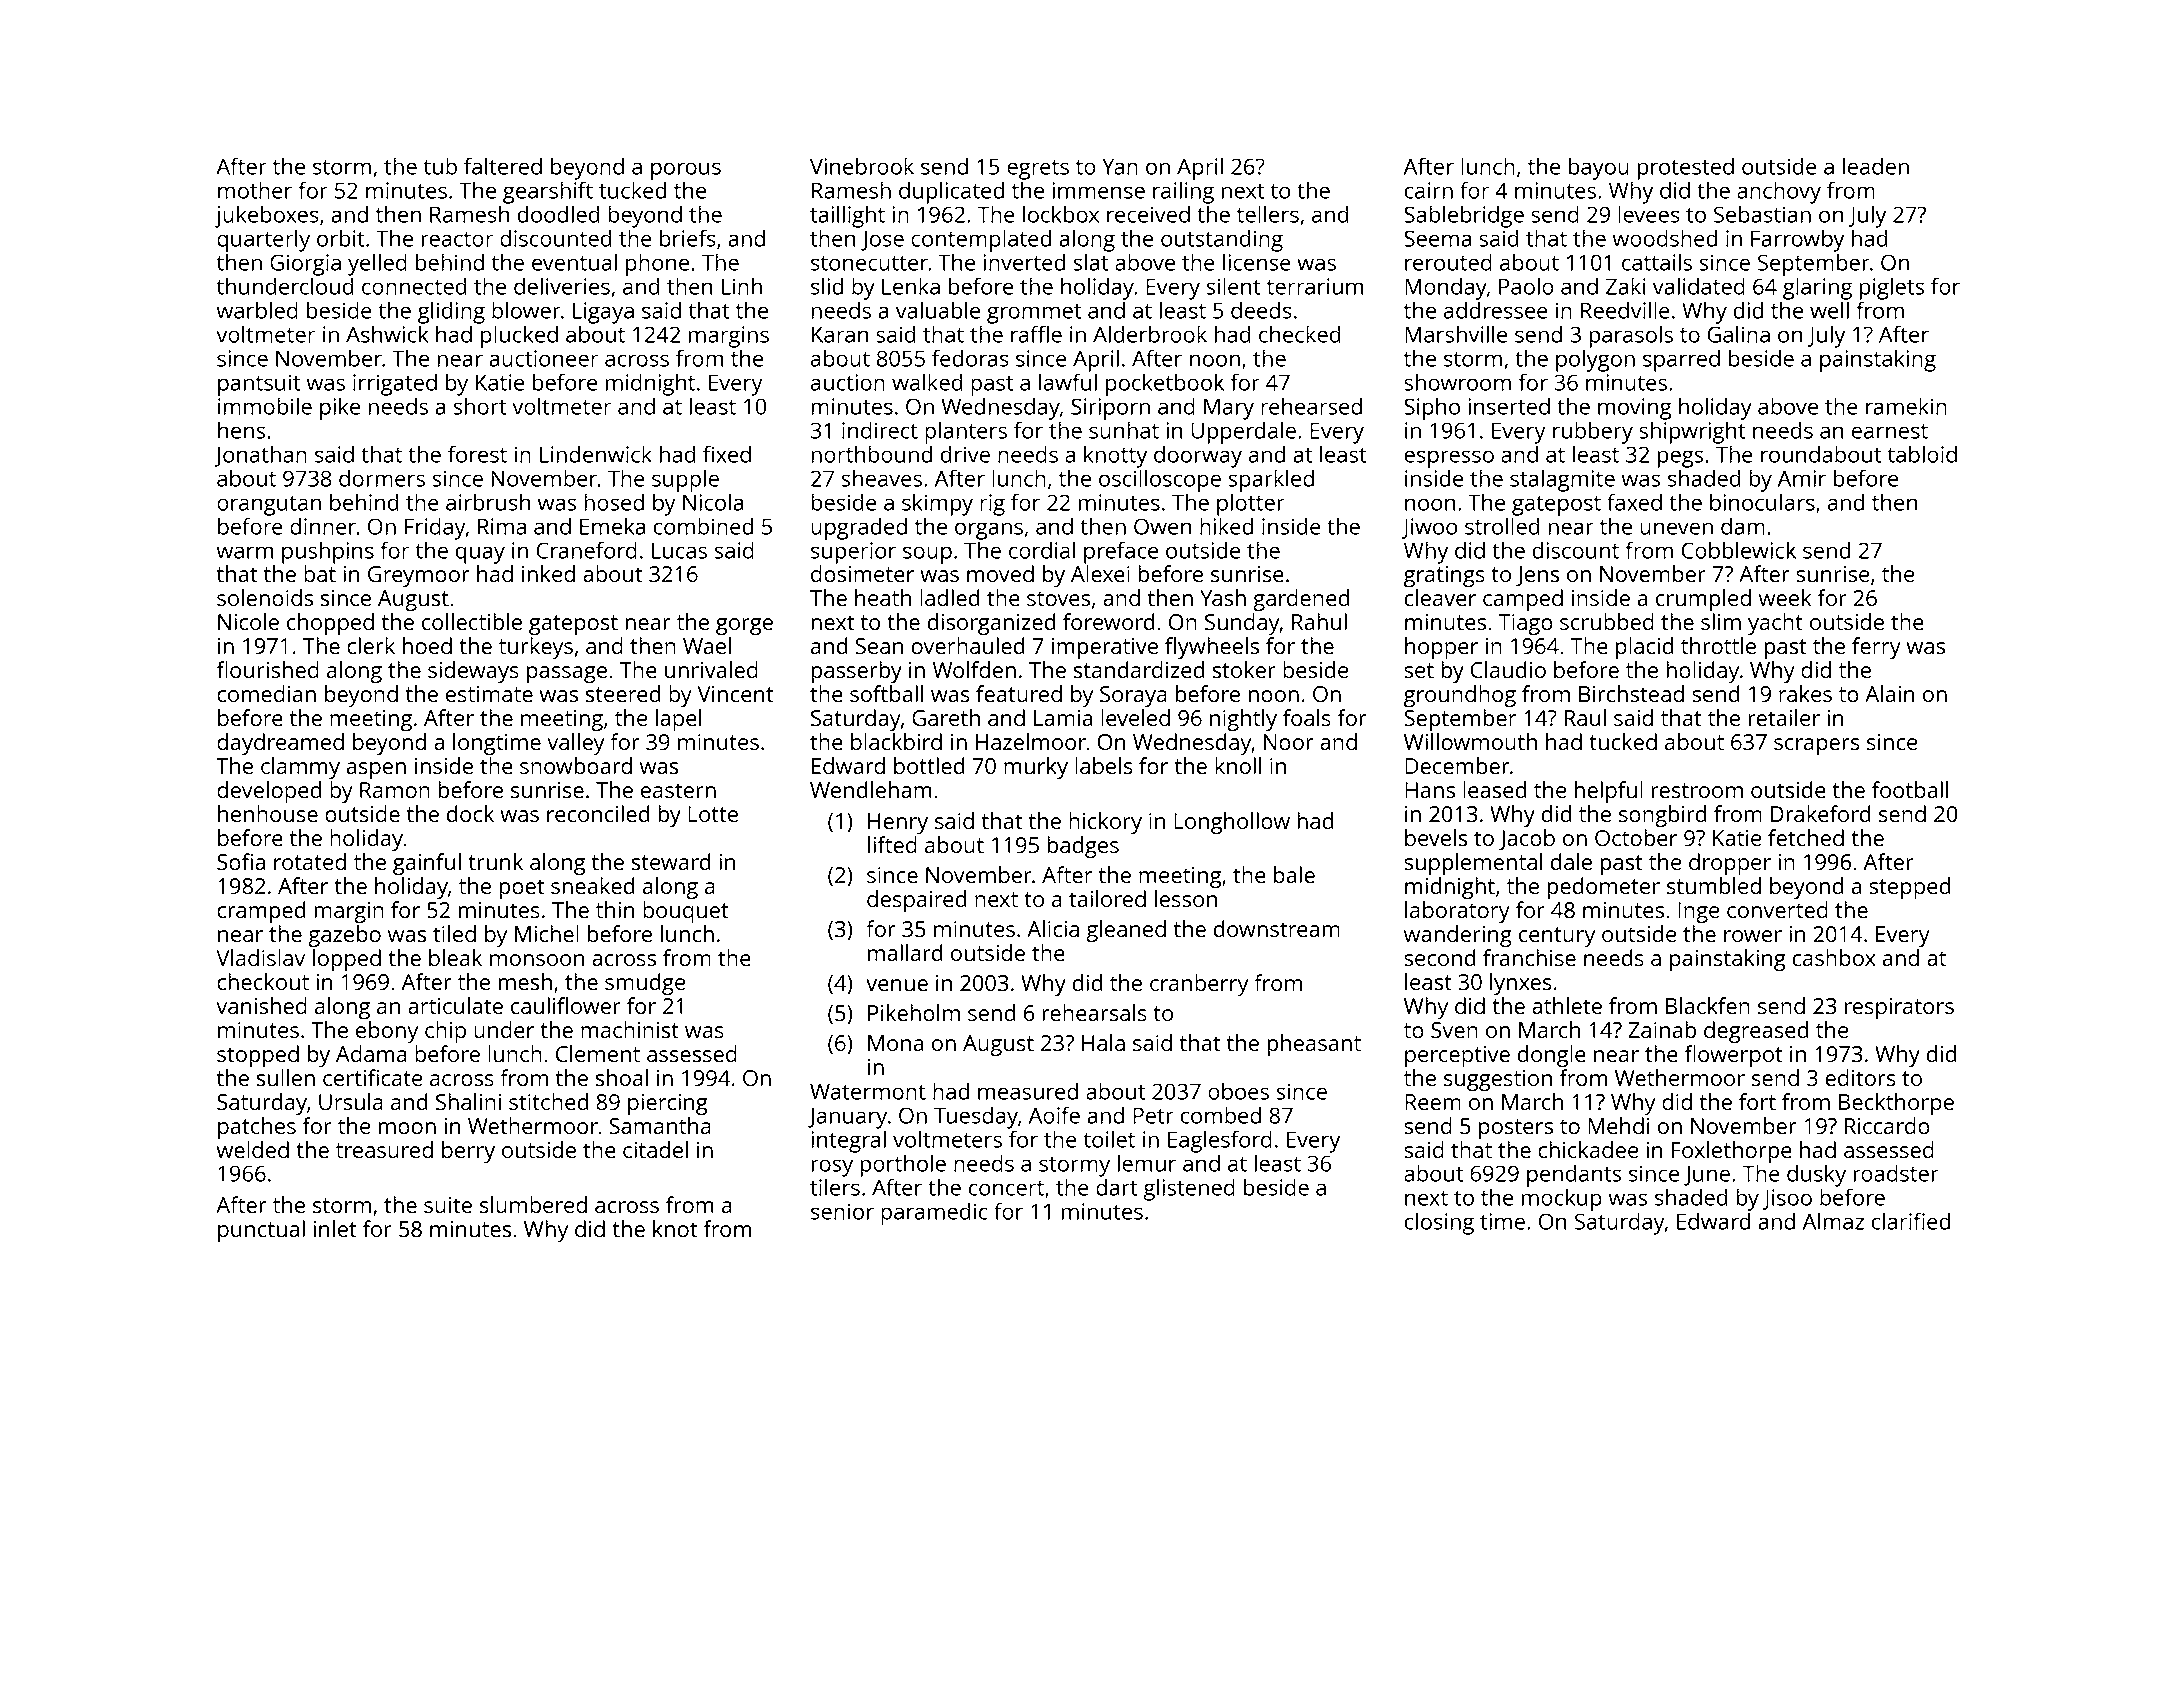 The image size is (2178, 1683). What do you see at coordinates (473, 672) in the image?
I see `sideways` at bounding box center [473, 672].
